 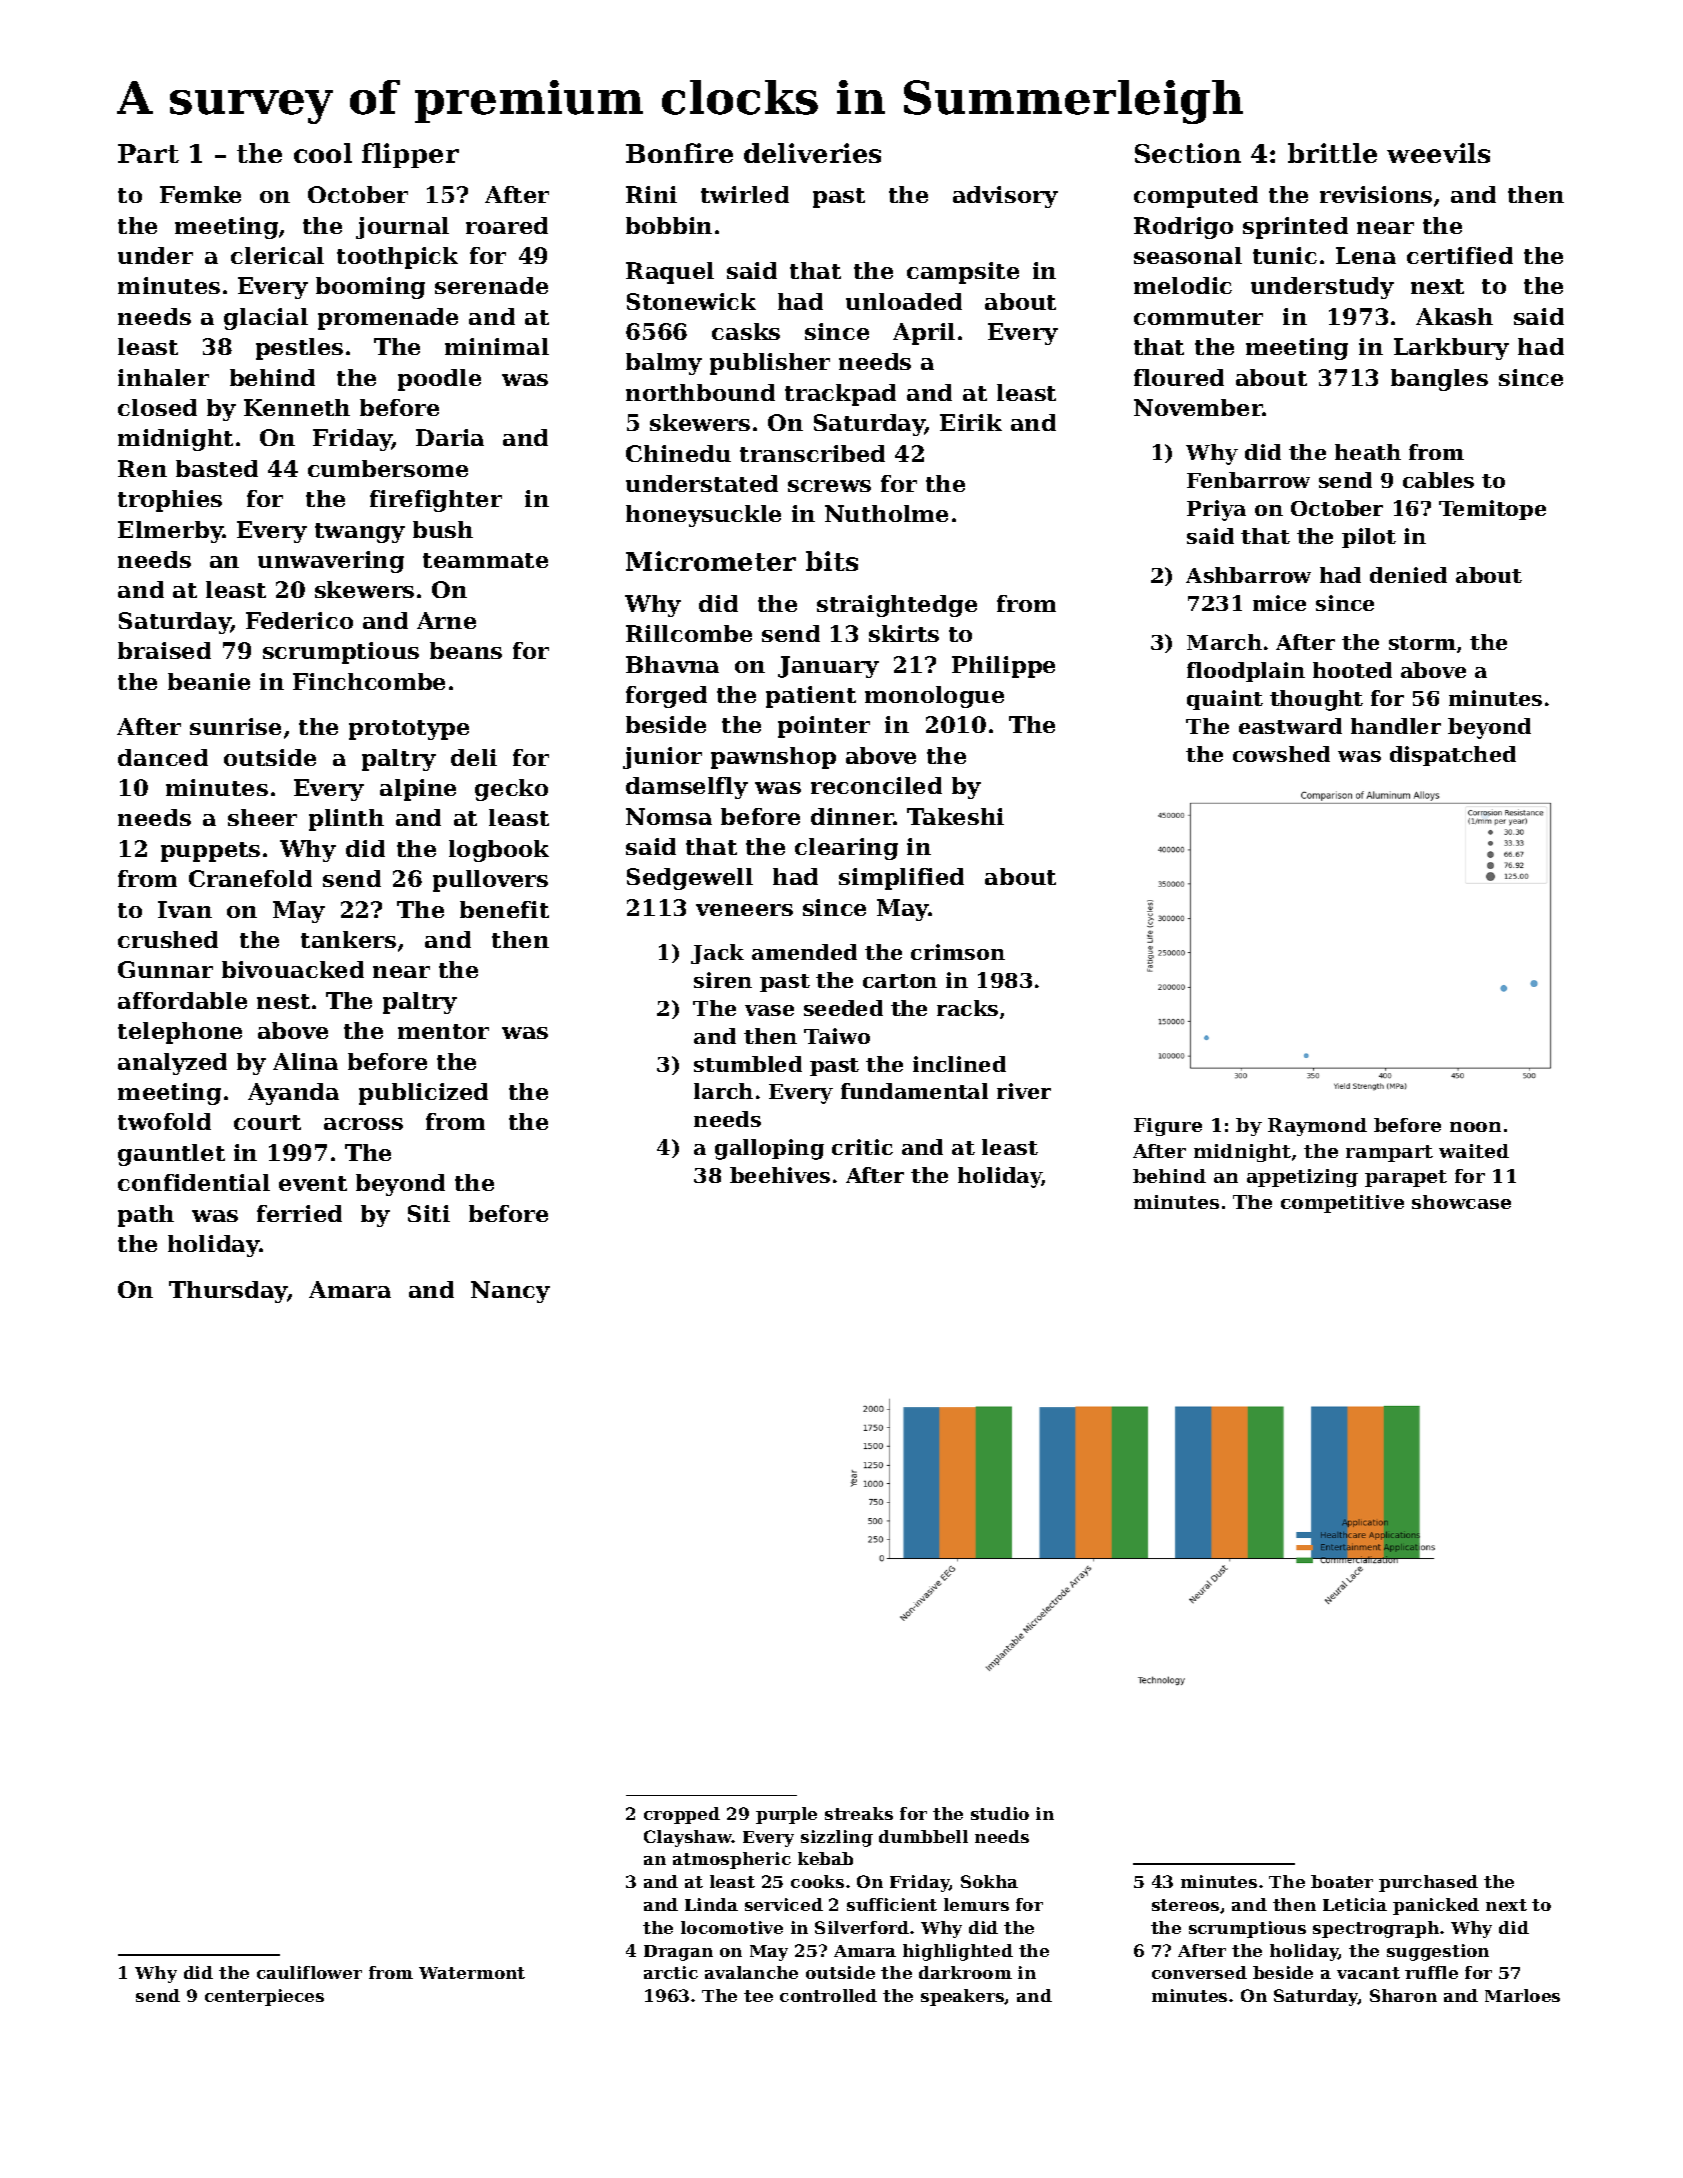 What do you see at coordinates (418, 790) in the screenshot?
I see `alpine` at bounding box center [418, 790].
